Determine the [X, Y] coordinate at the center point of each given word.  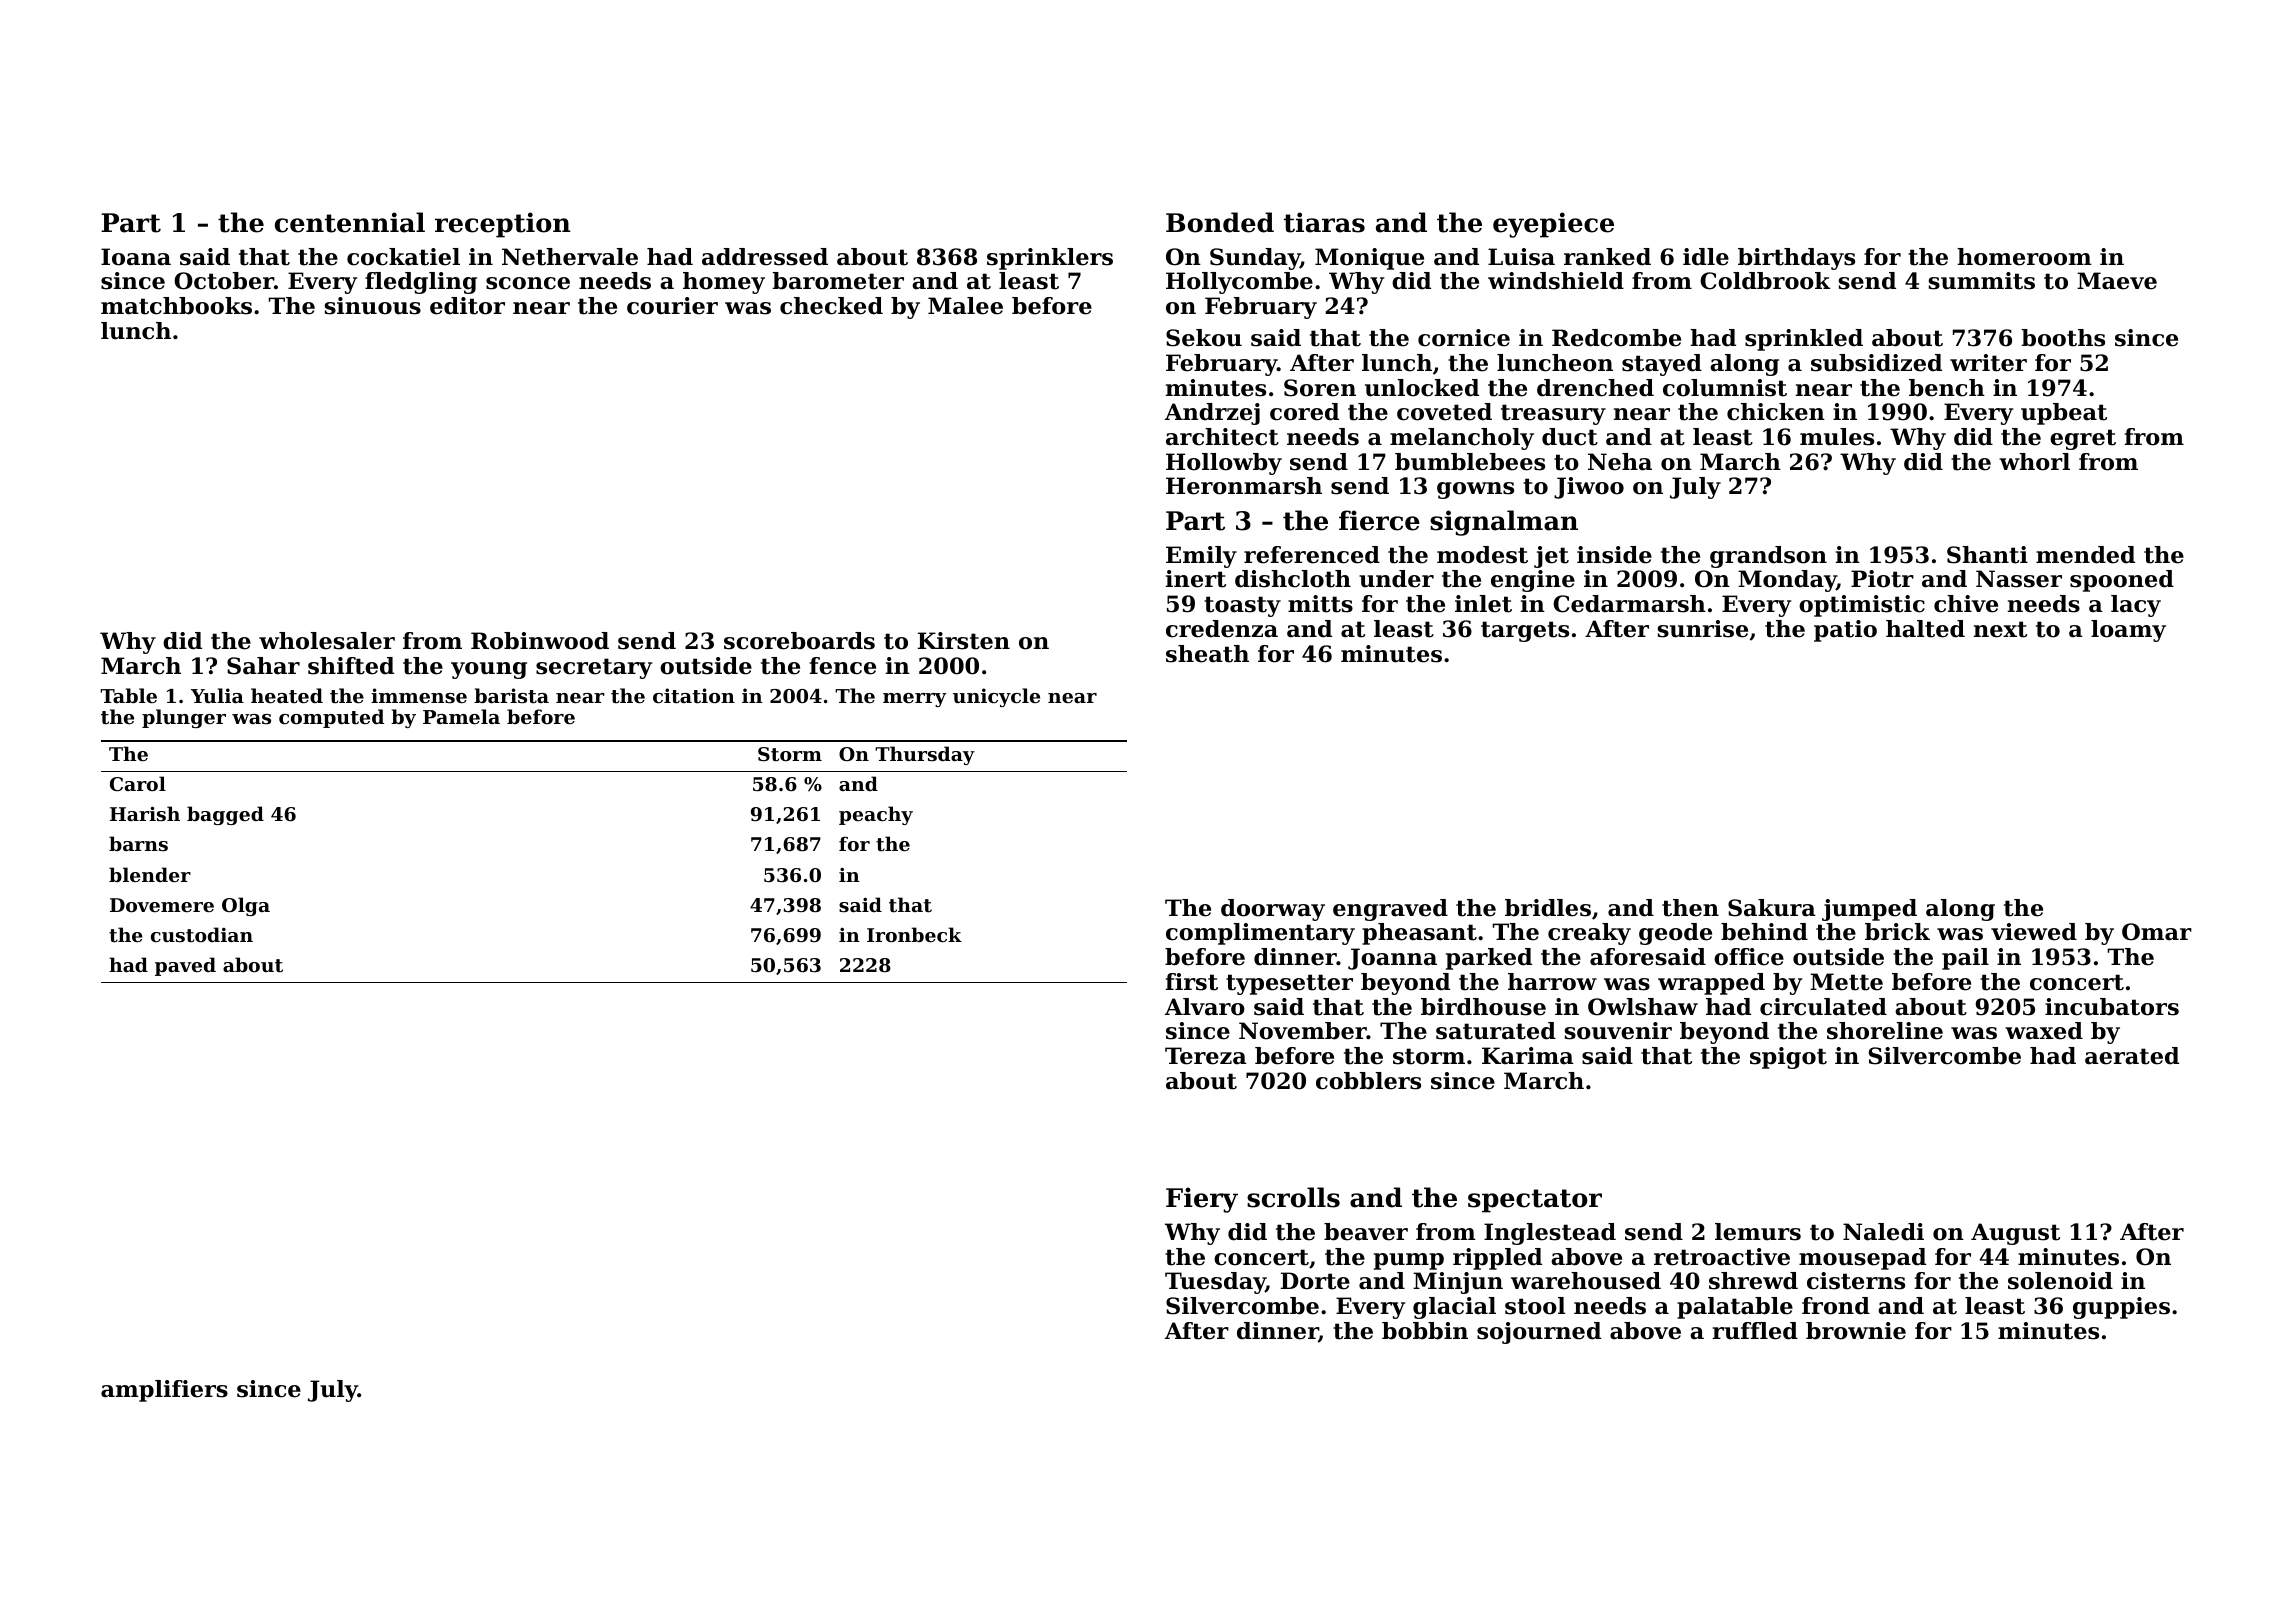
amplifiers [164, 1391]
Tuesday [1215, 1283]
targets [1525, 631]
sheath [1207, 654]
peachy [876, 815]
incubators [2112, 1007]
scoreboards [799, 641]
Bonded [1220, 222]
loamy [2128, 631]
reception [503, 225]
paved [185, 966]
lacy [2136, 606]
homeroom [2024, 257]
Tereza [1206, 1056]
